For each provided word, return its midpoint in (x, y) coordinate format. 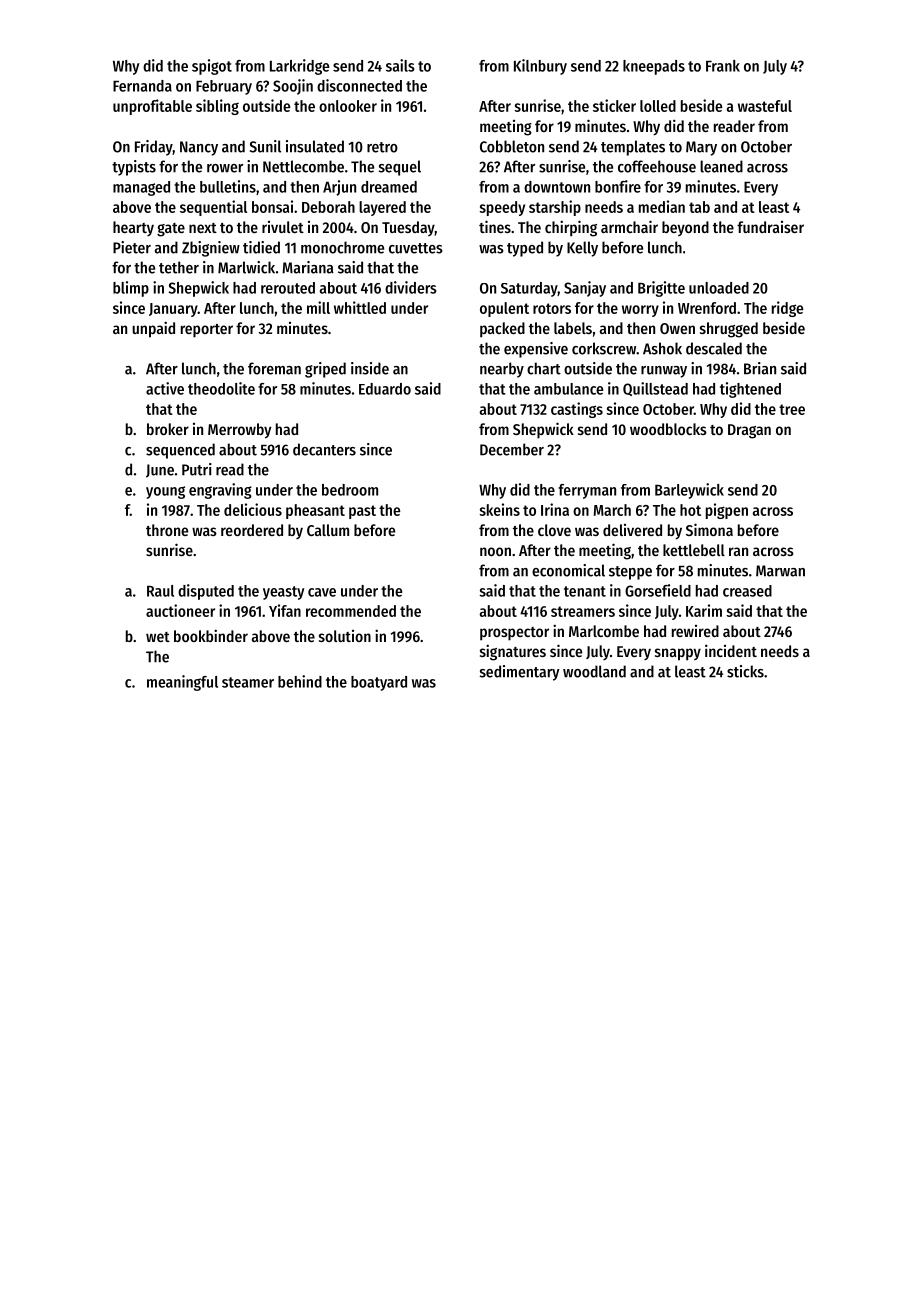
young (165, 492)
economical (568, 570)
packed (502, 329)
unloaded (719, 288)
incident (731, 650)
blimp (131, 289)
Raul (160, 591)
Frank (723, 66)
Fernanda (142, 86)
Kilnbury (540, 67)
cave (322, 592)
